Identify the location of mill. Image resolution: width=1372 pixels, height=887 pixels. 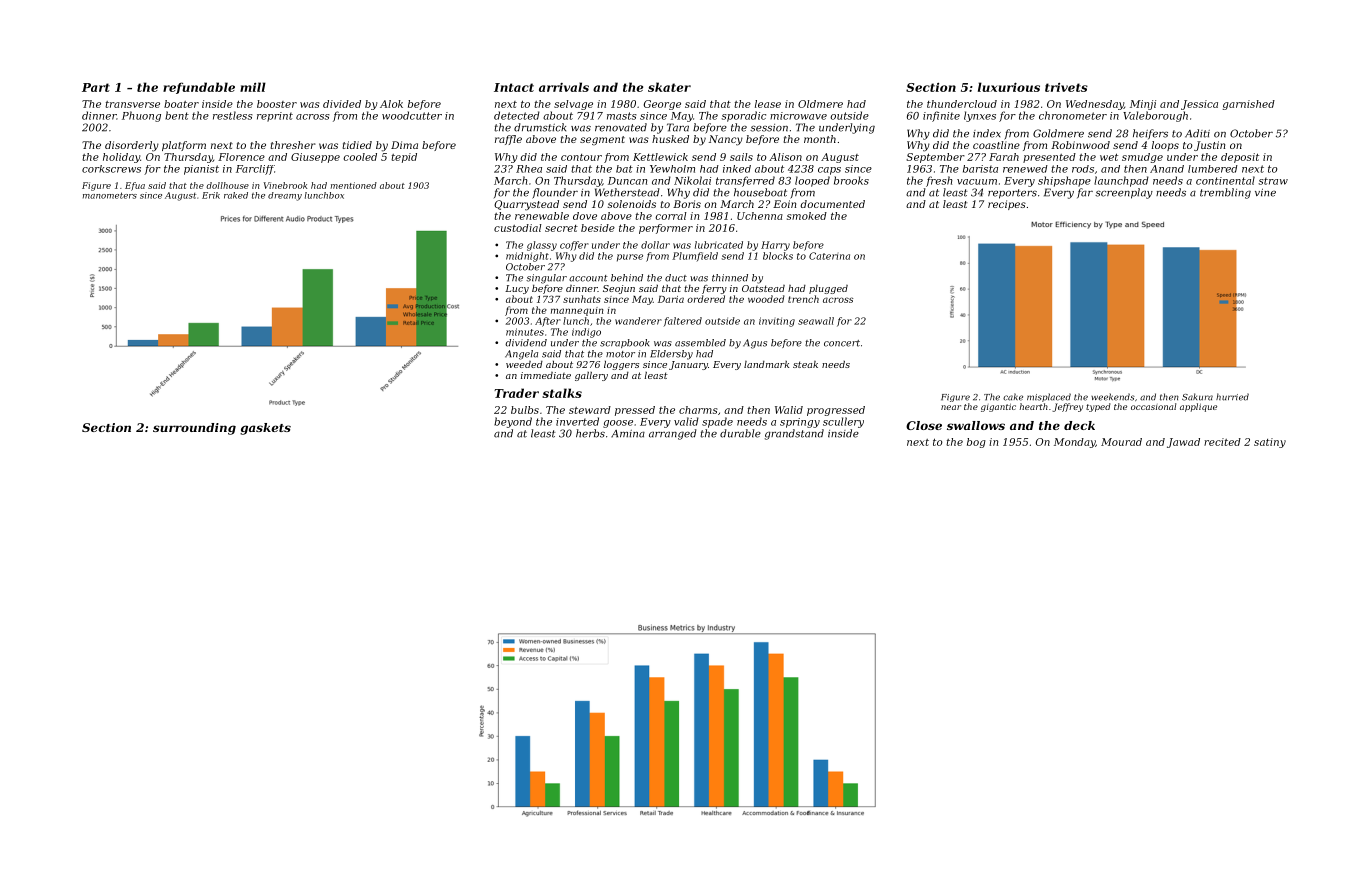
(253, 87).
